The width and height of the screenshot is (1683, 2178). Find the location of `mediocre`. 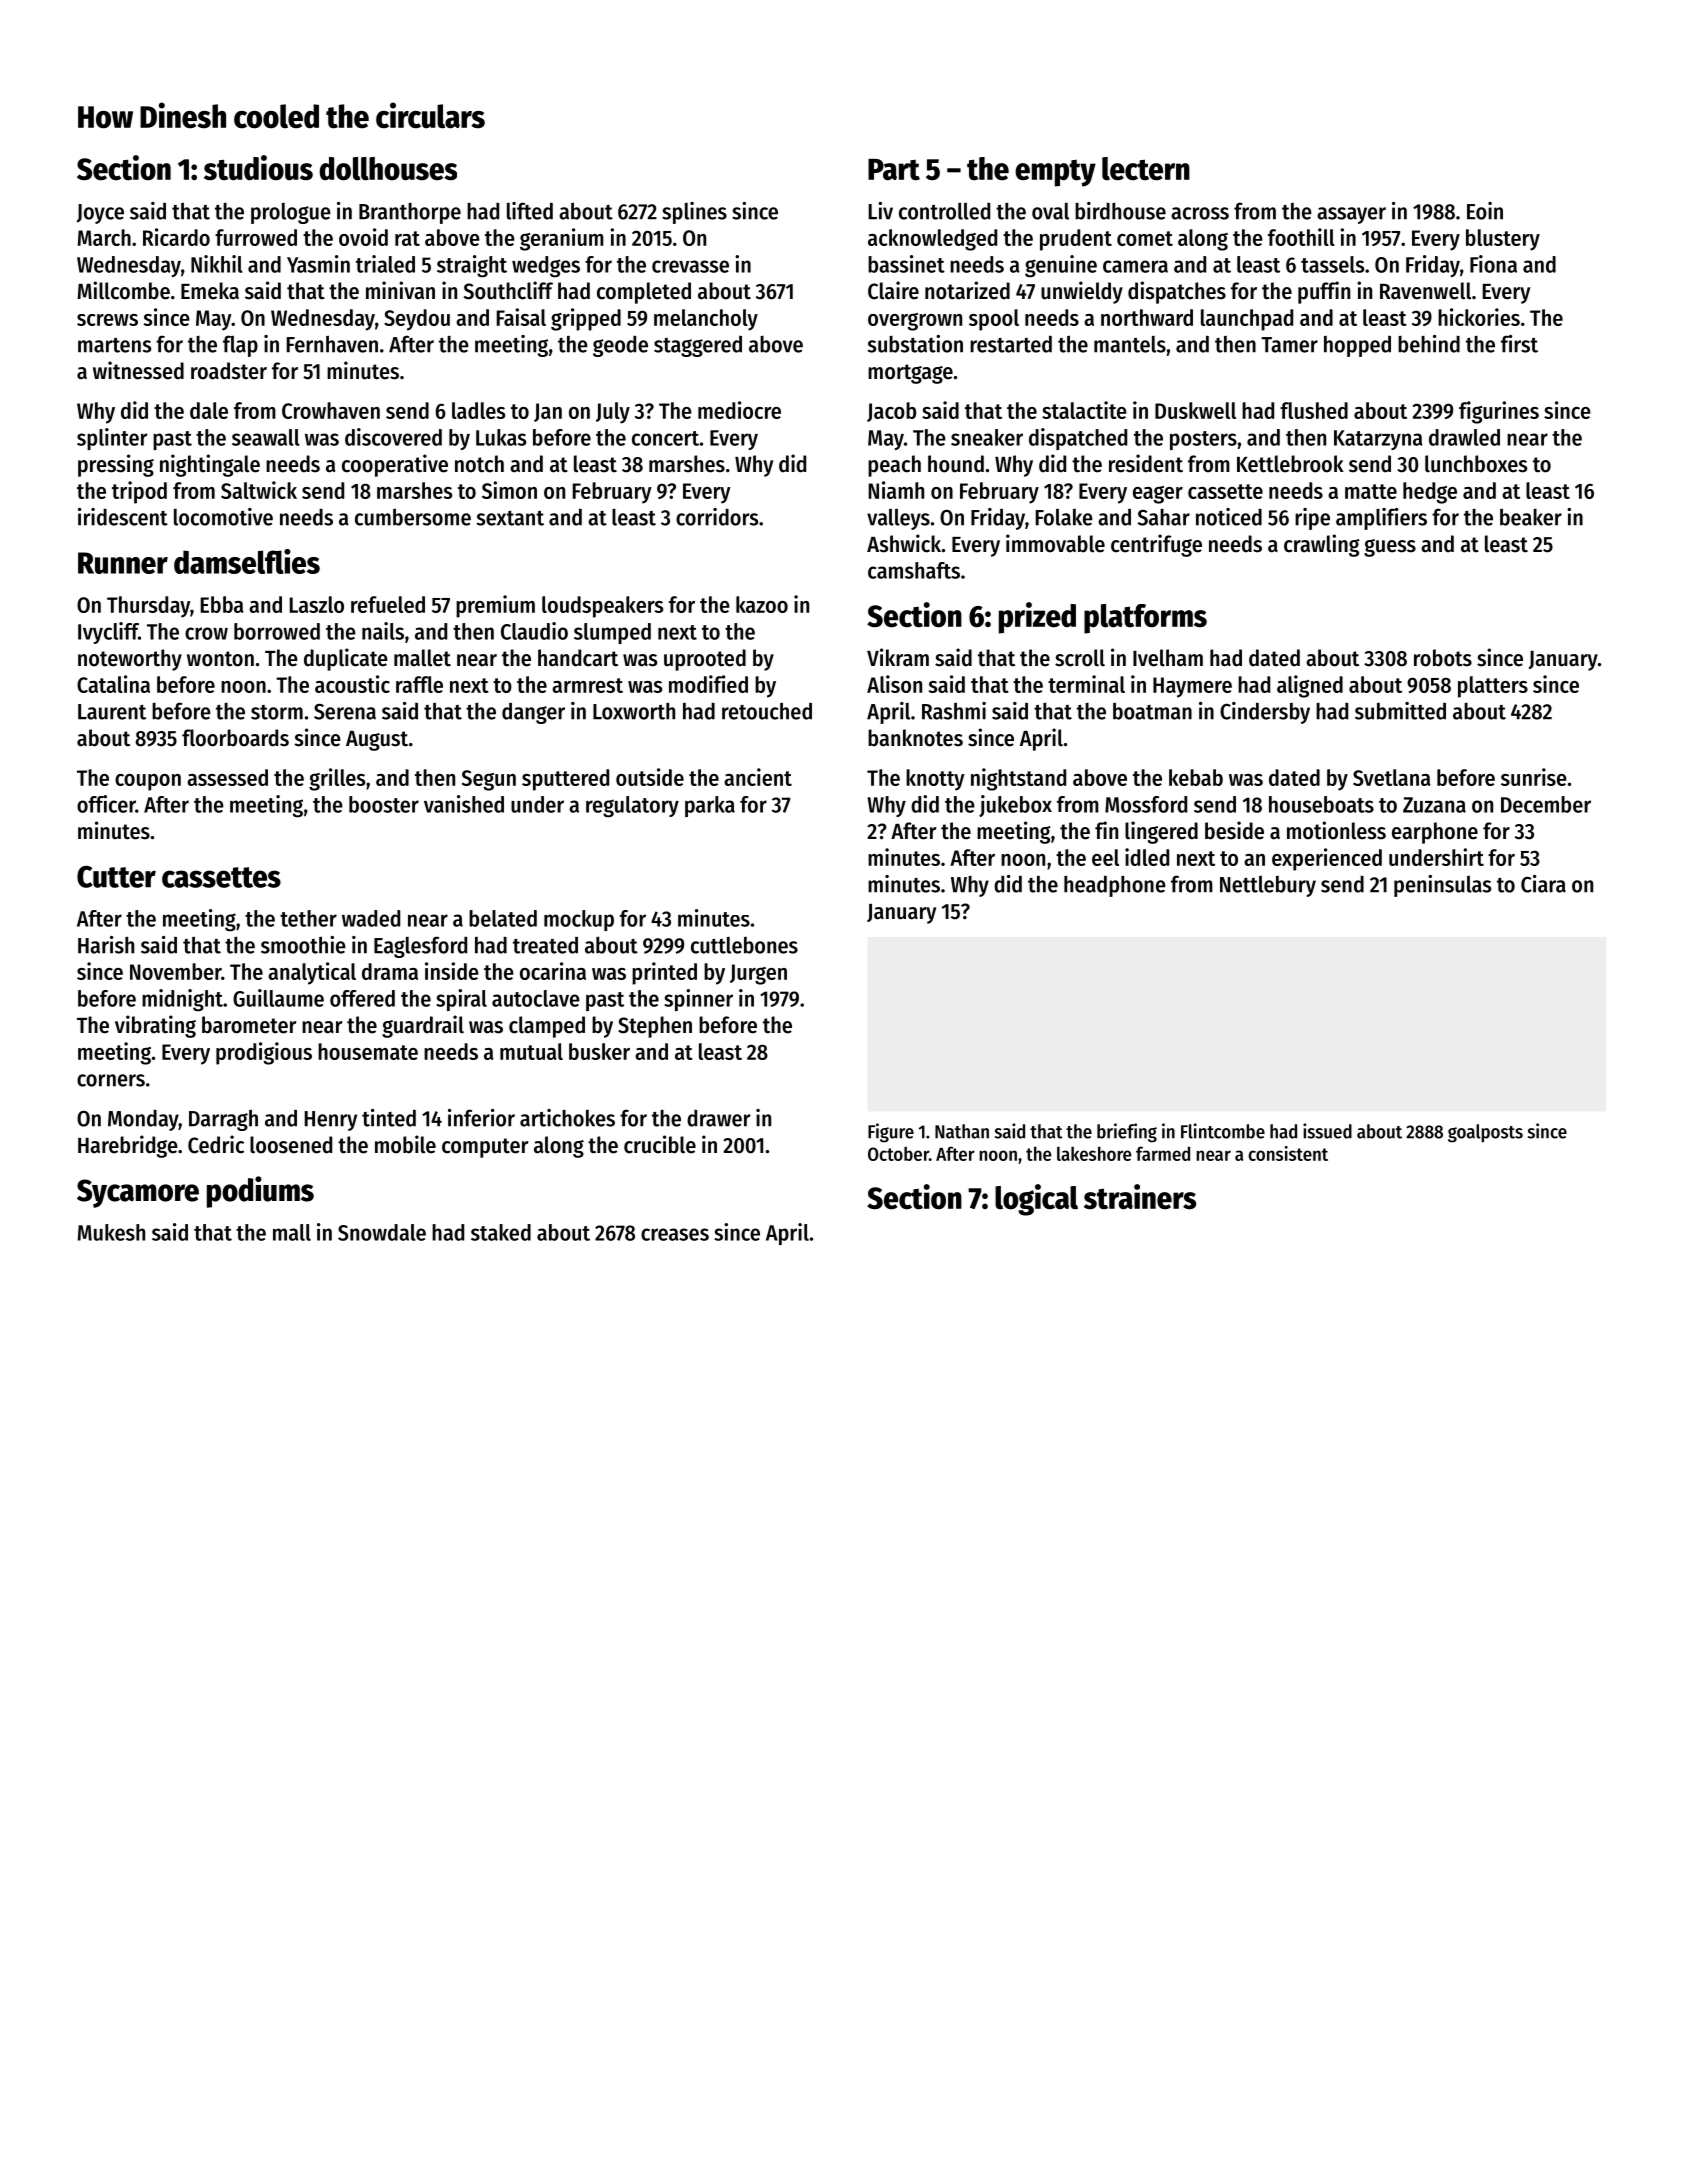

mediocre is located at coordinates (739, 410).
